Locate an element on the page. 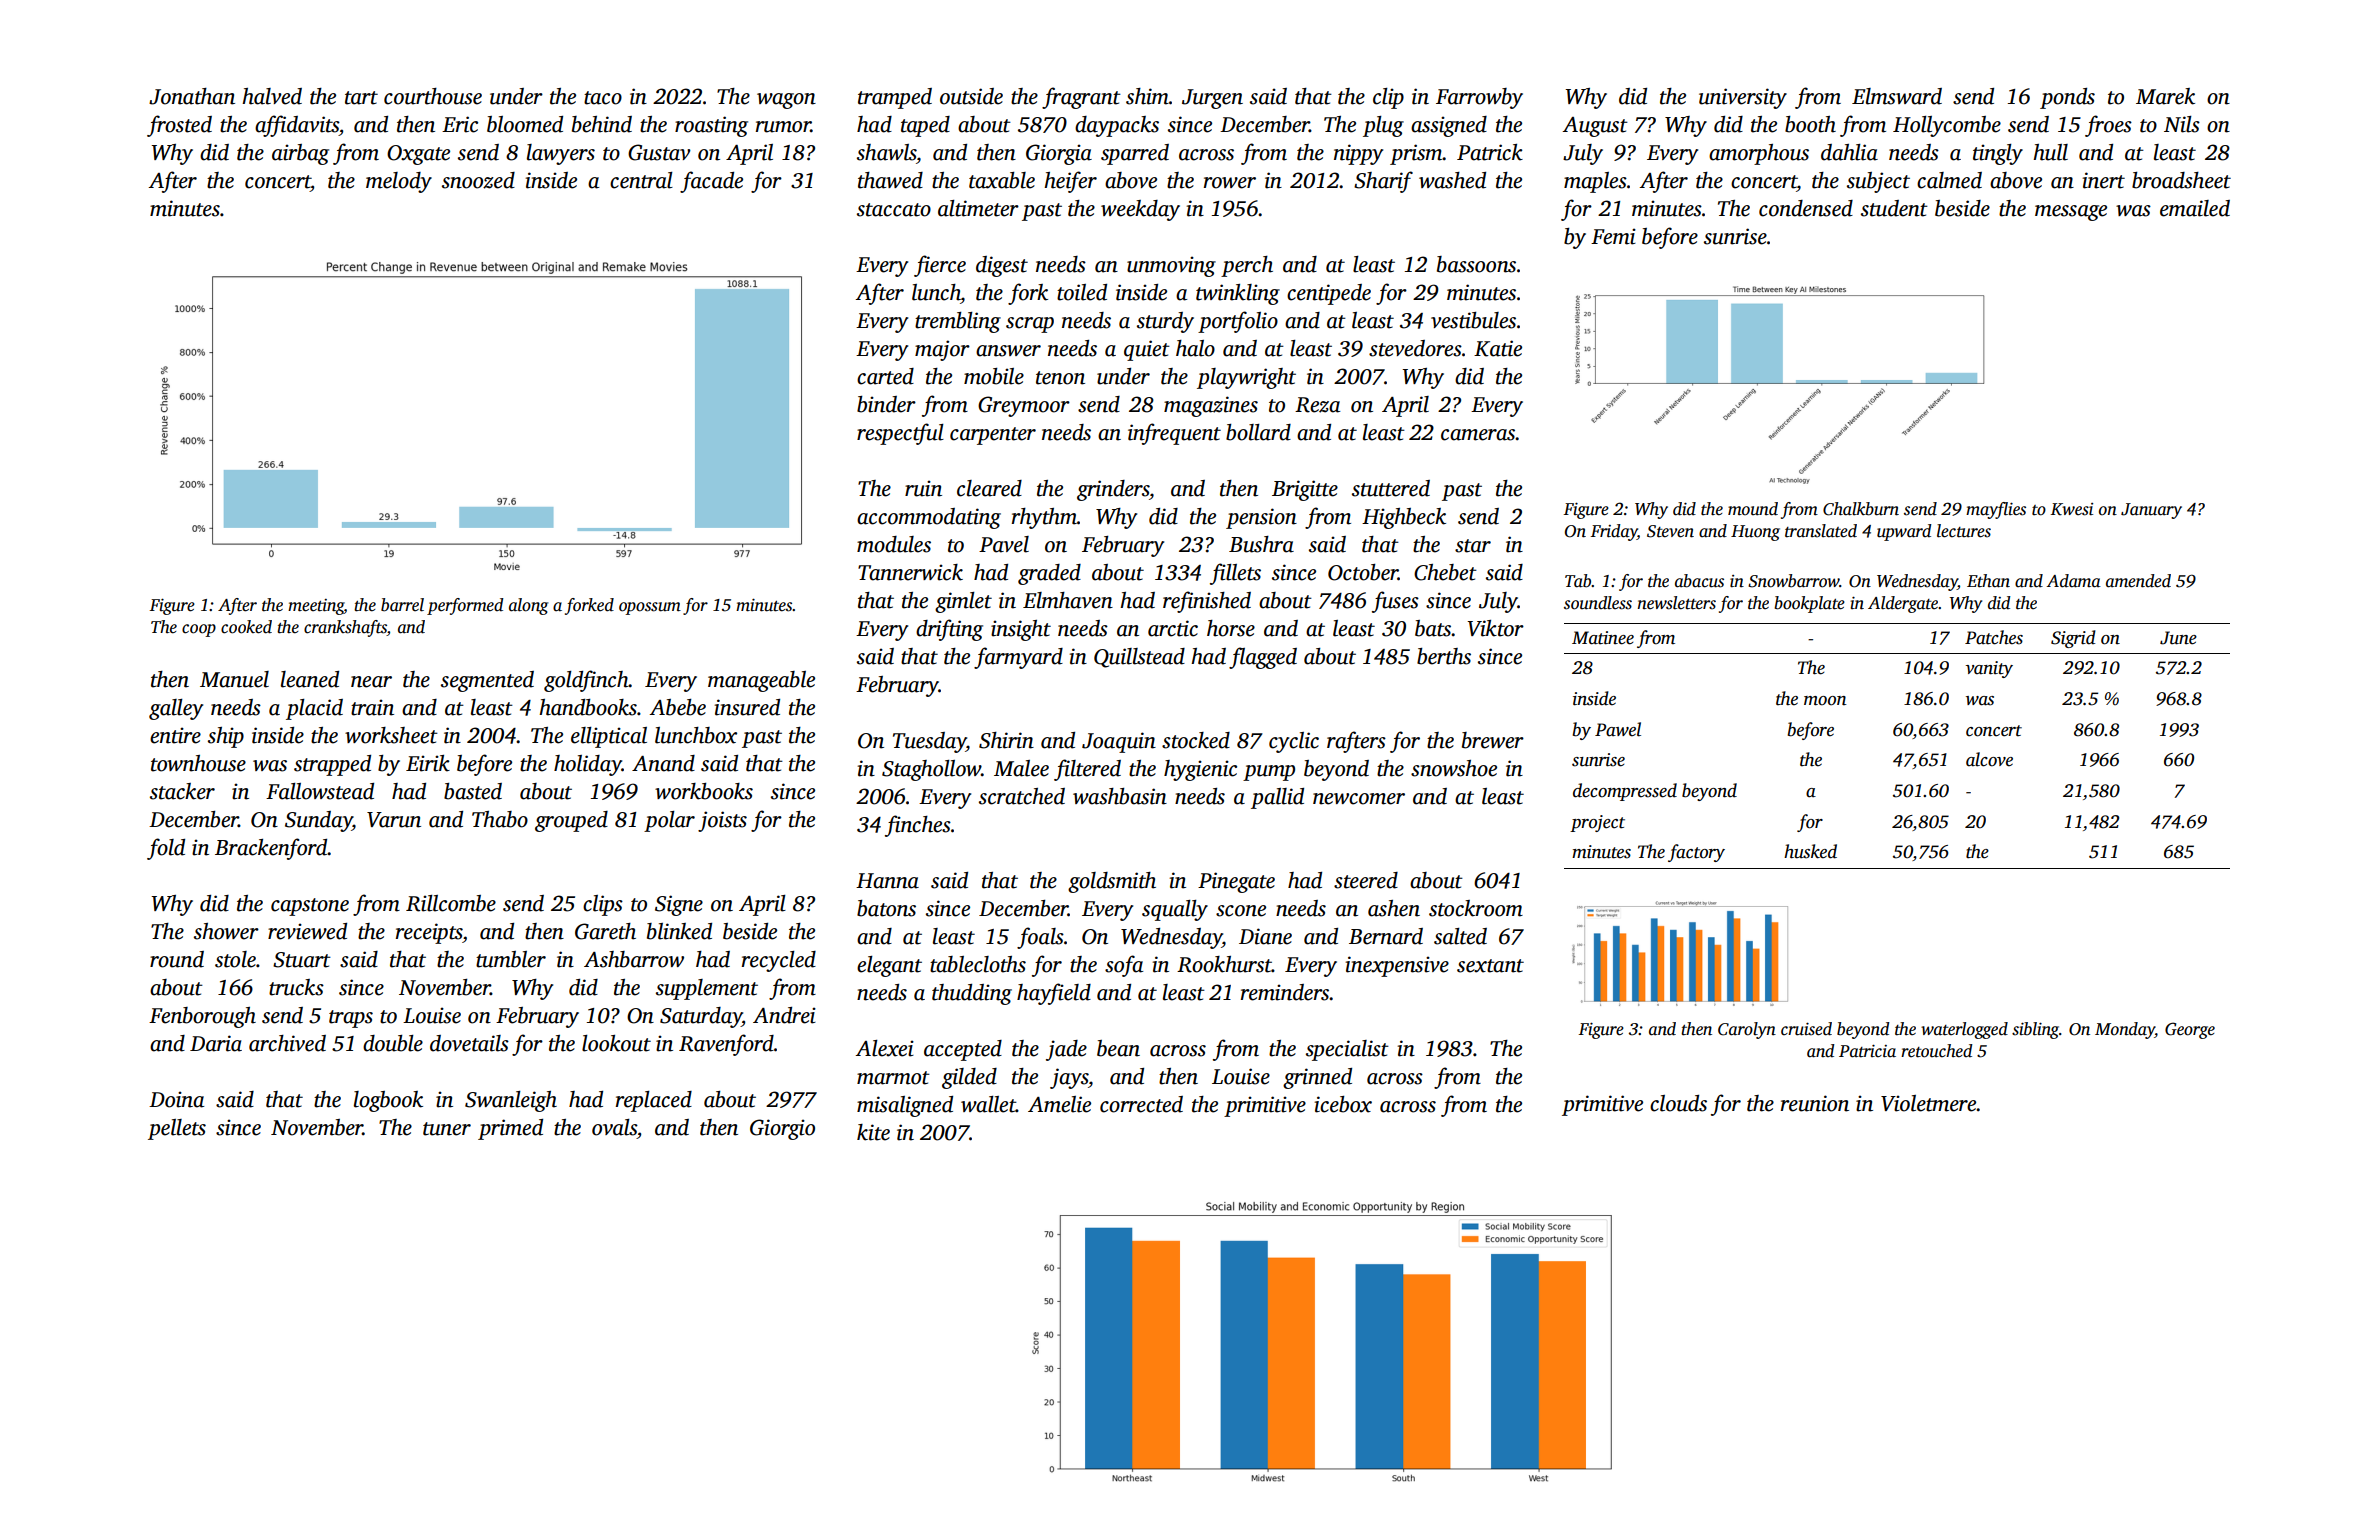 The width and height of the page is (2380, 1540). perch is located at coordinates (1247, 266).
